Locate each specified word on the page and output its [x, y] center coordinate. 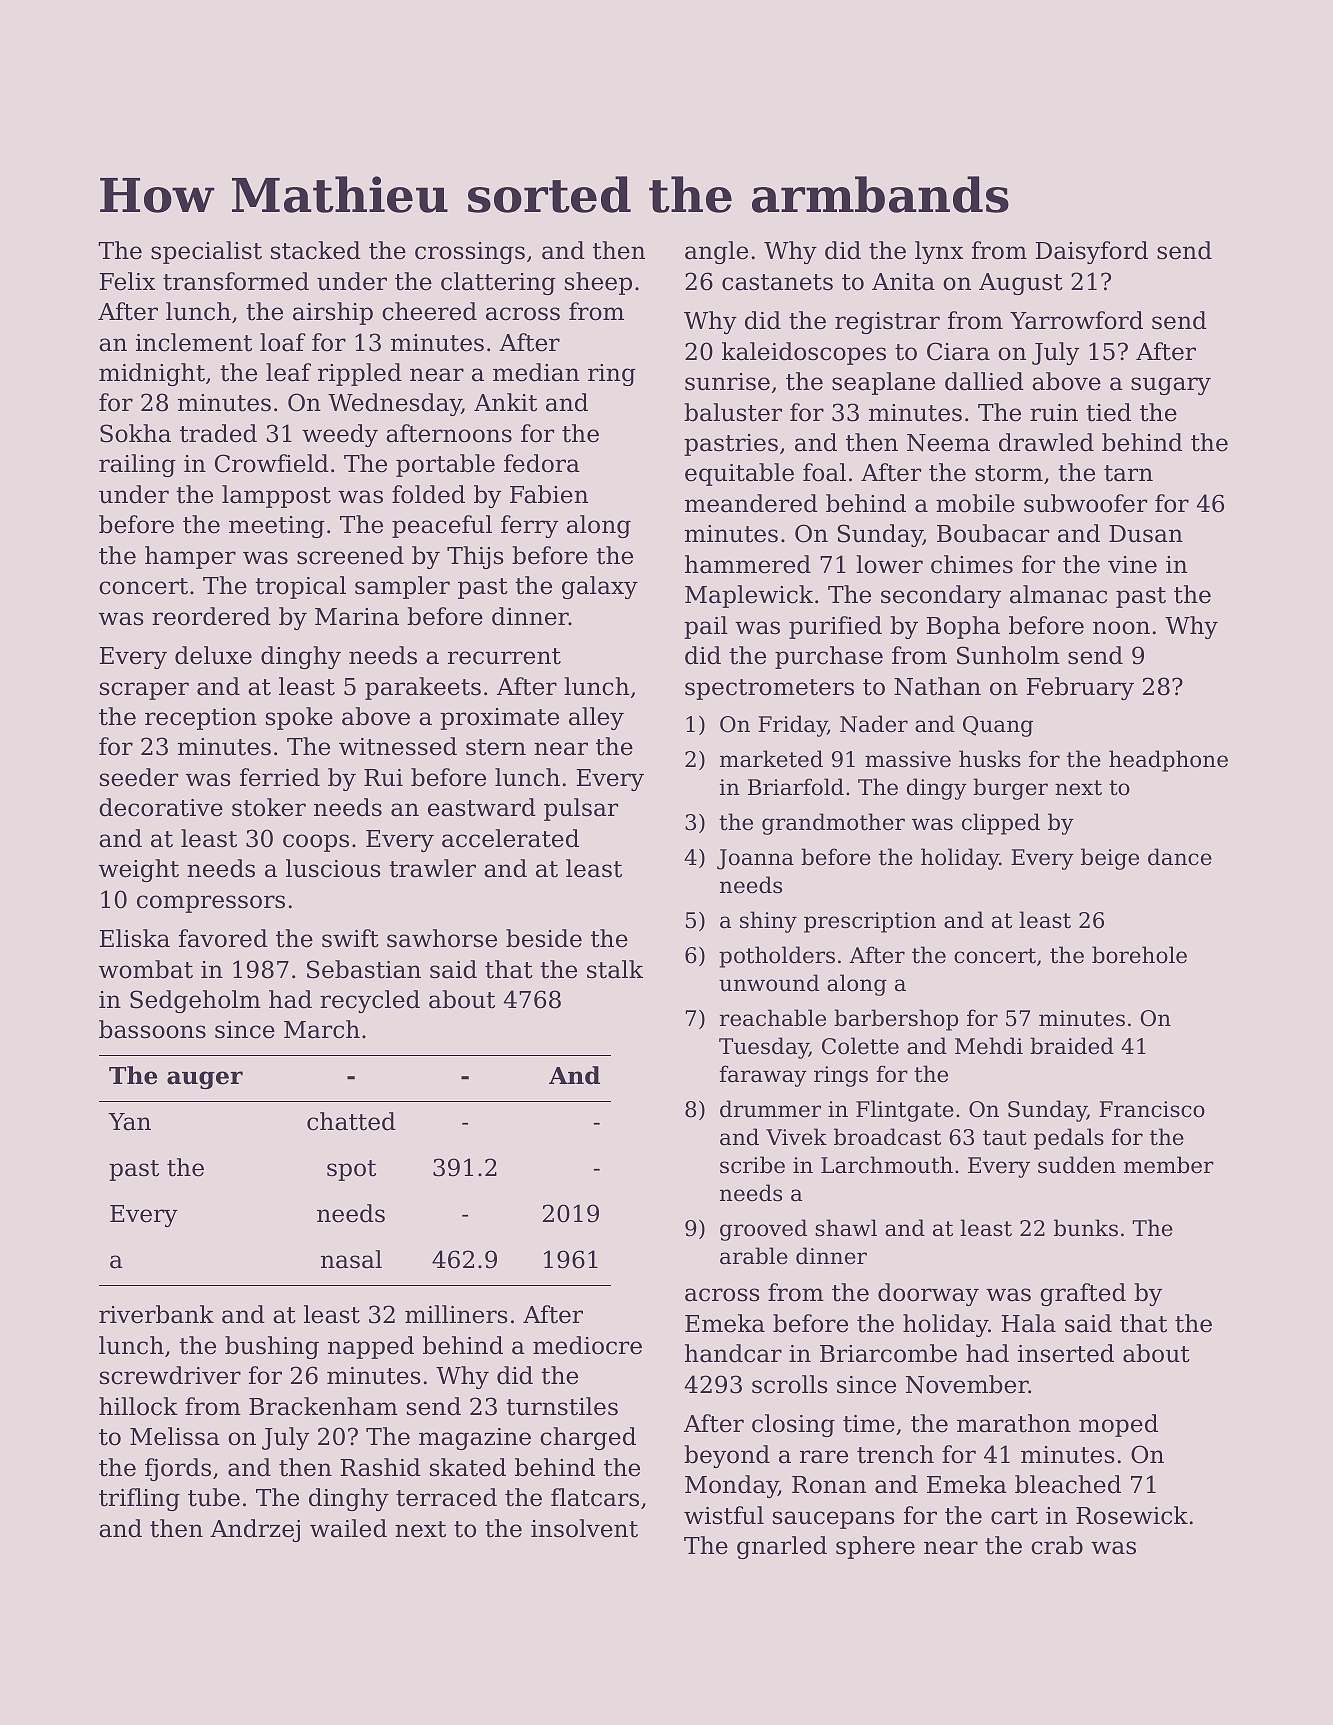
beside [544, 938]
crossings [470, 253]
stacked [316, 250]
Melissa [175, 1436]
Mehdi [989, 1046]
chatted [351, 1121]
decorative [161, 807]
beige [1110, 859]
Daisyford [1092, 252]
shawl [846, 1228]
